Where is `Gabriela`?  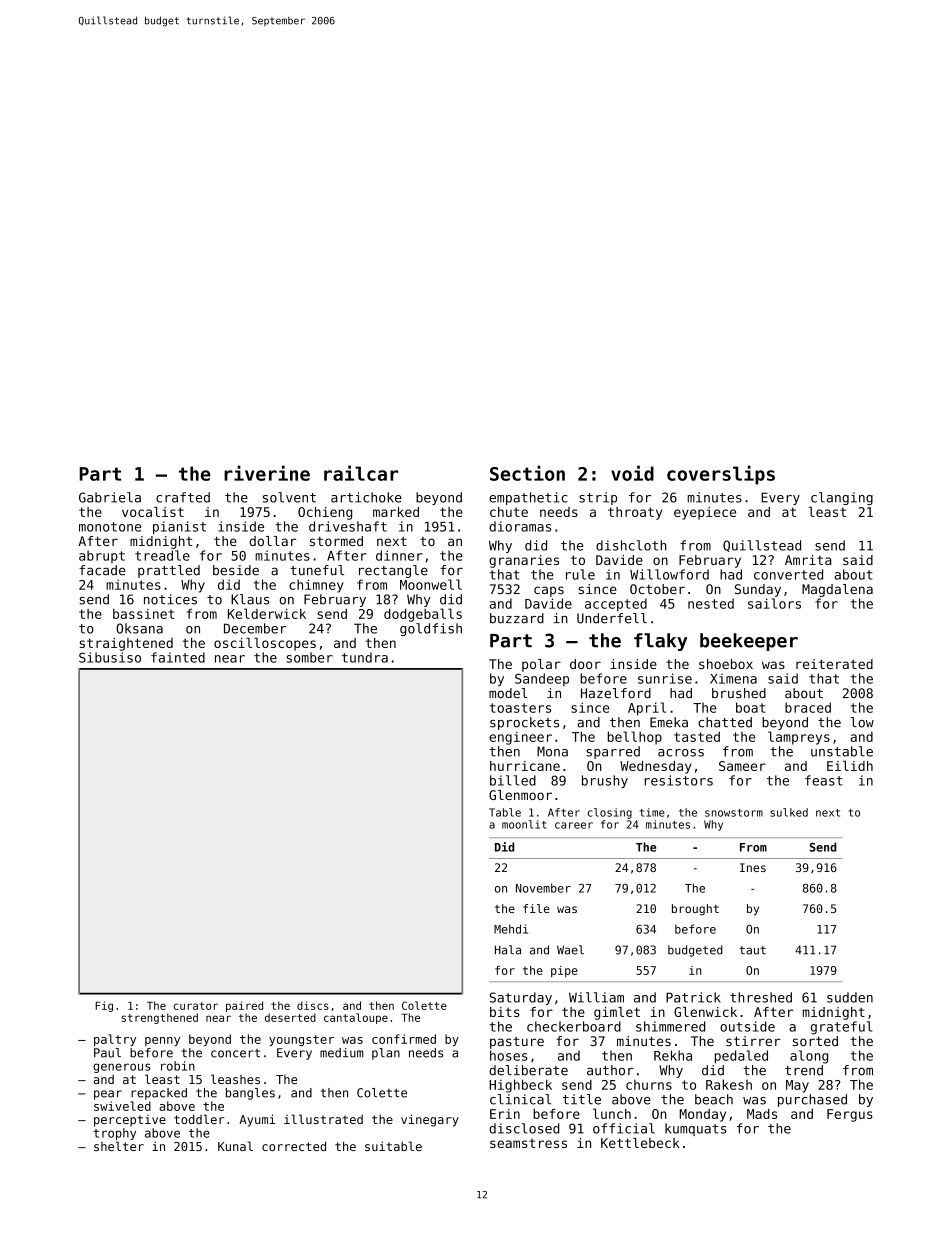 Gabriela is located at coordinates (110, 497).
